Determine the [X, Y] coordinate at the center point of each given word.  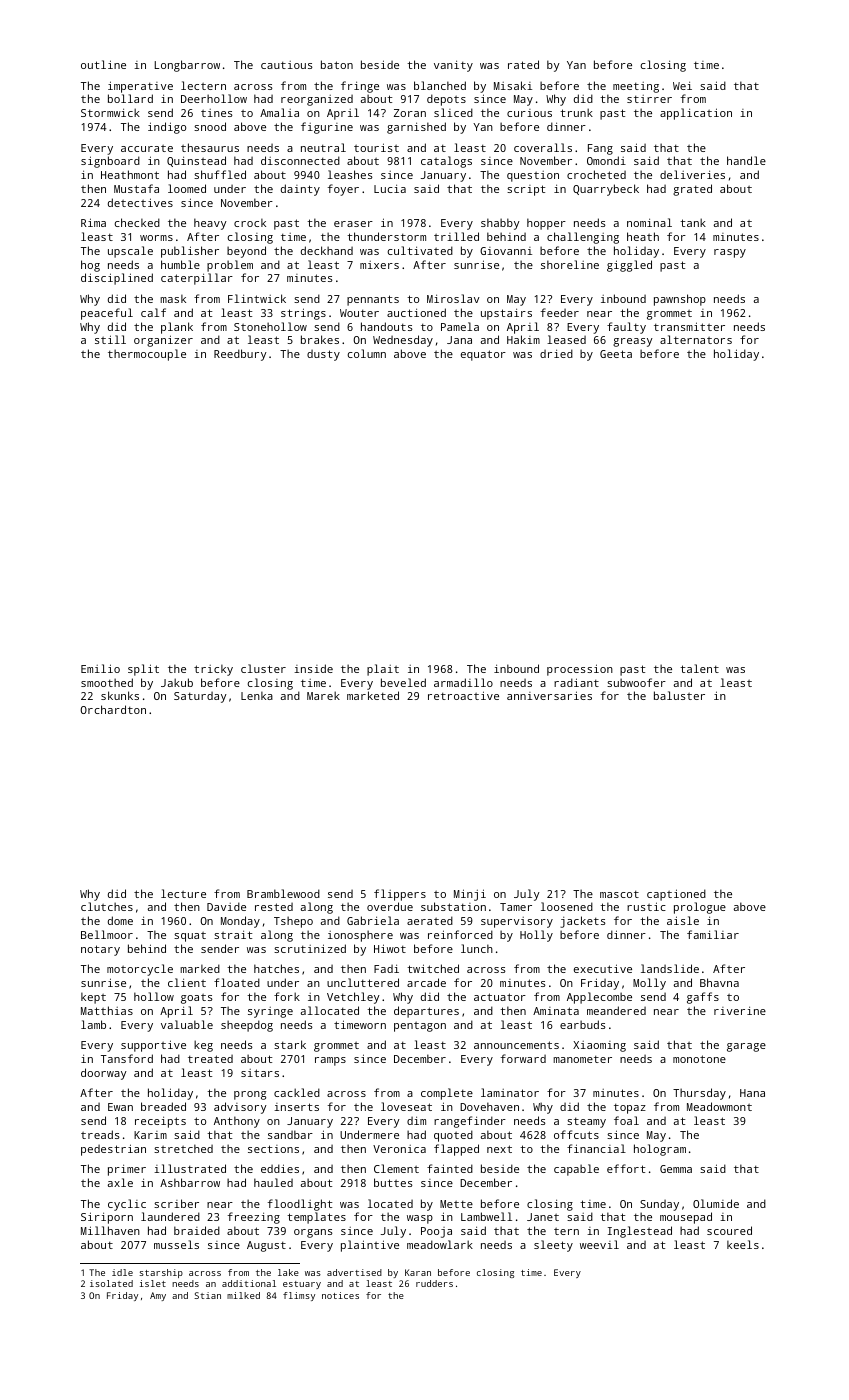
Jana [459, 340]
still [110, 339]
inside [313, 668]
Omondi [606, 160]
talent [699, 668]
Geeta [616, 354]
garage [746, 1047]
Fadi [386, 968]
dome [120, 920]
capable [576, 1170]
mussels [176, 1244]
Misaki [513, 85]
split [143, 670]
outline [103, 64]
